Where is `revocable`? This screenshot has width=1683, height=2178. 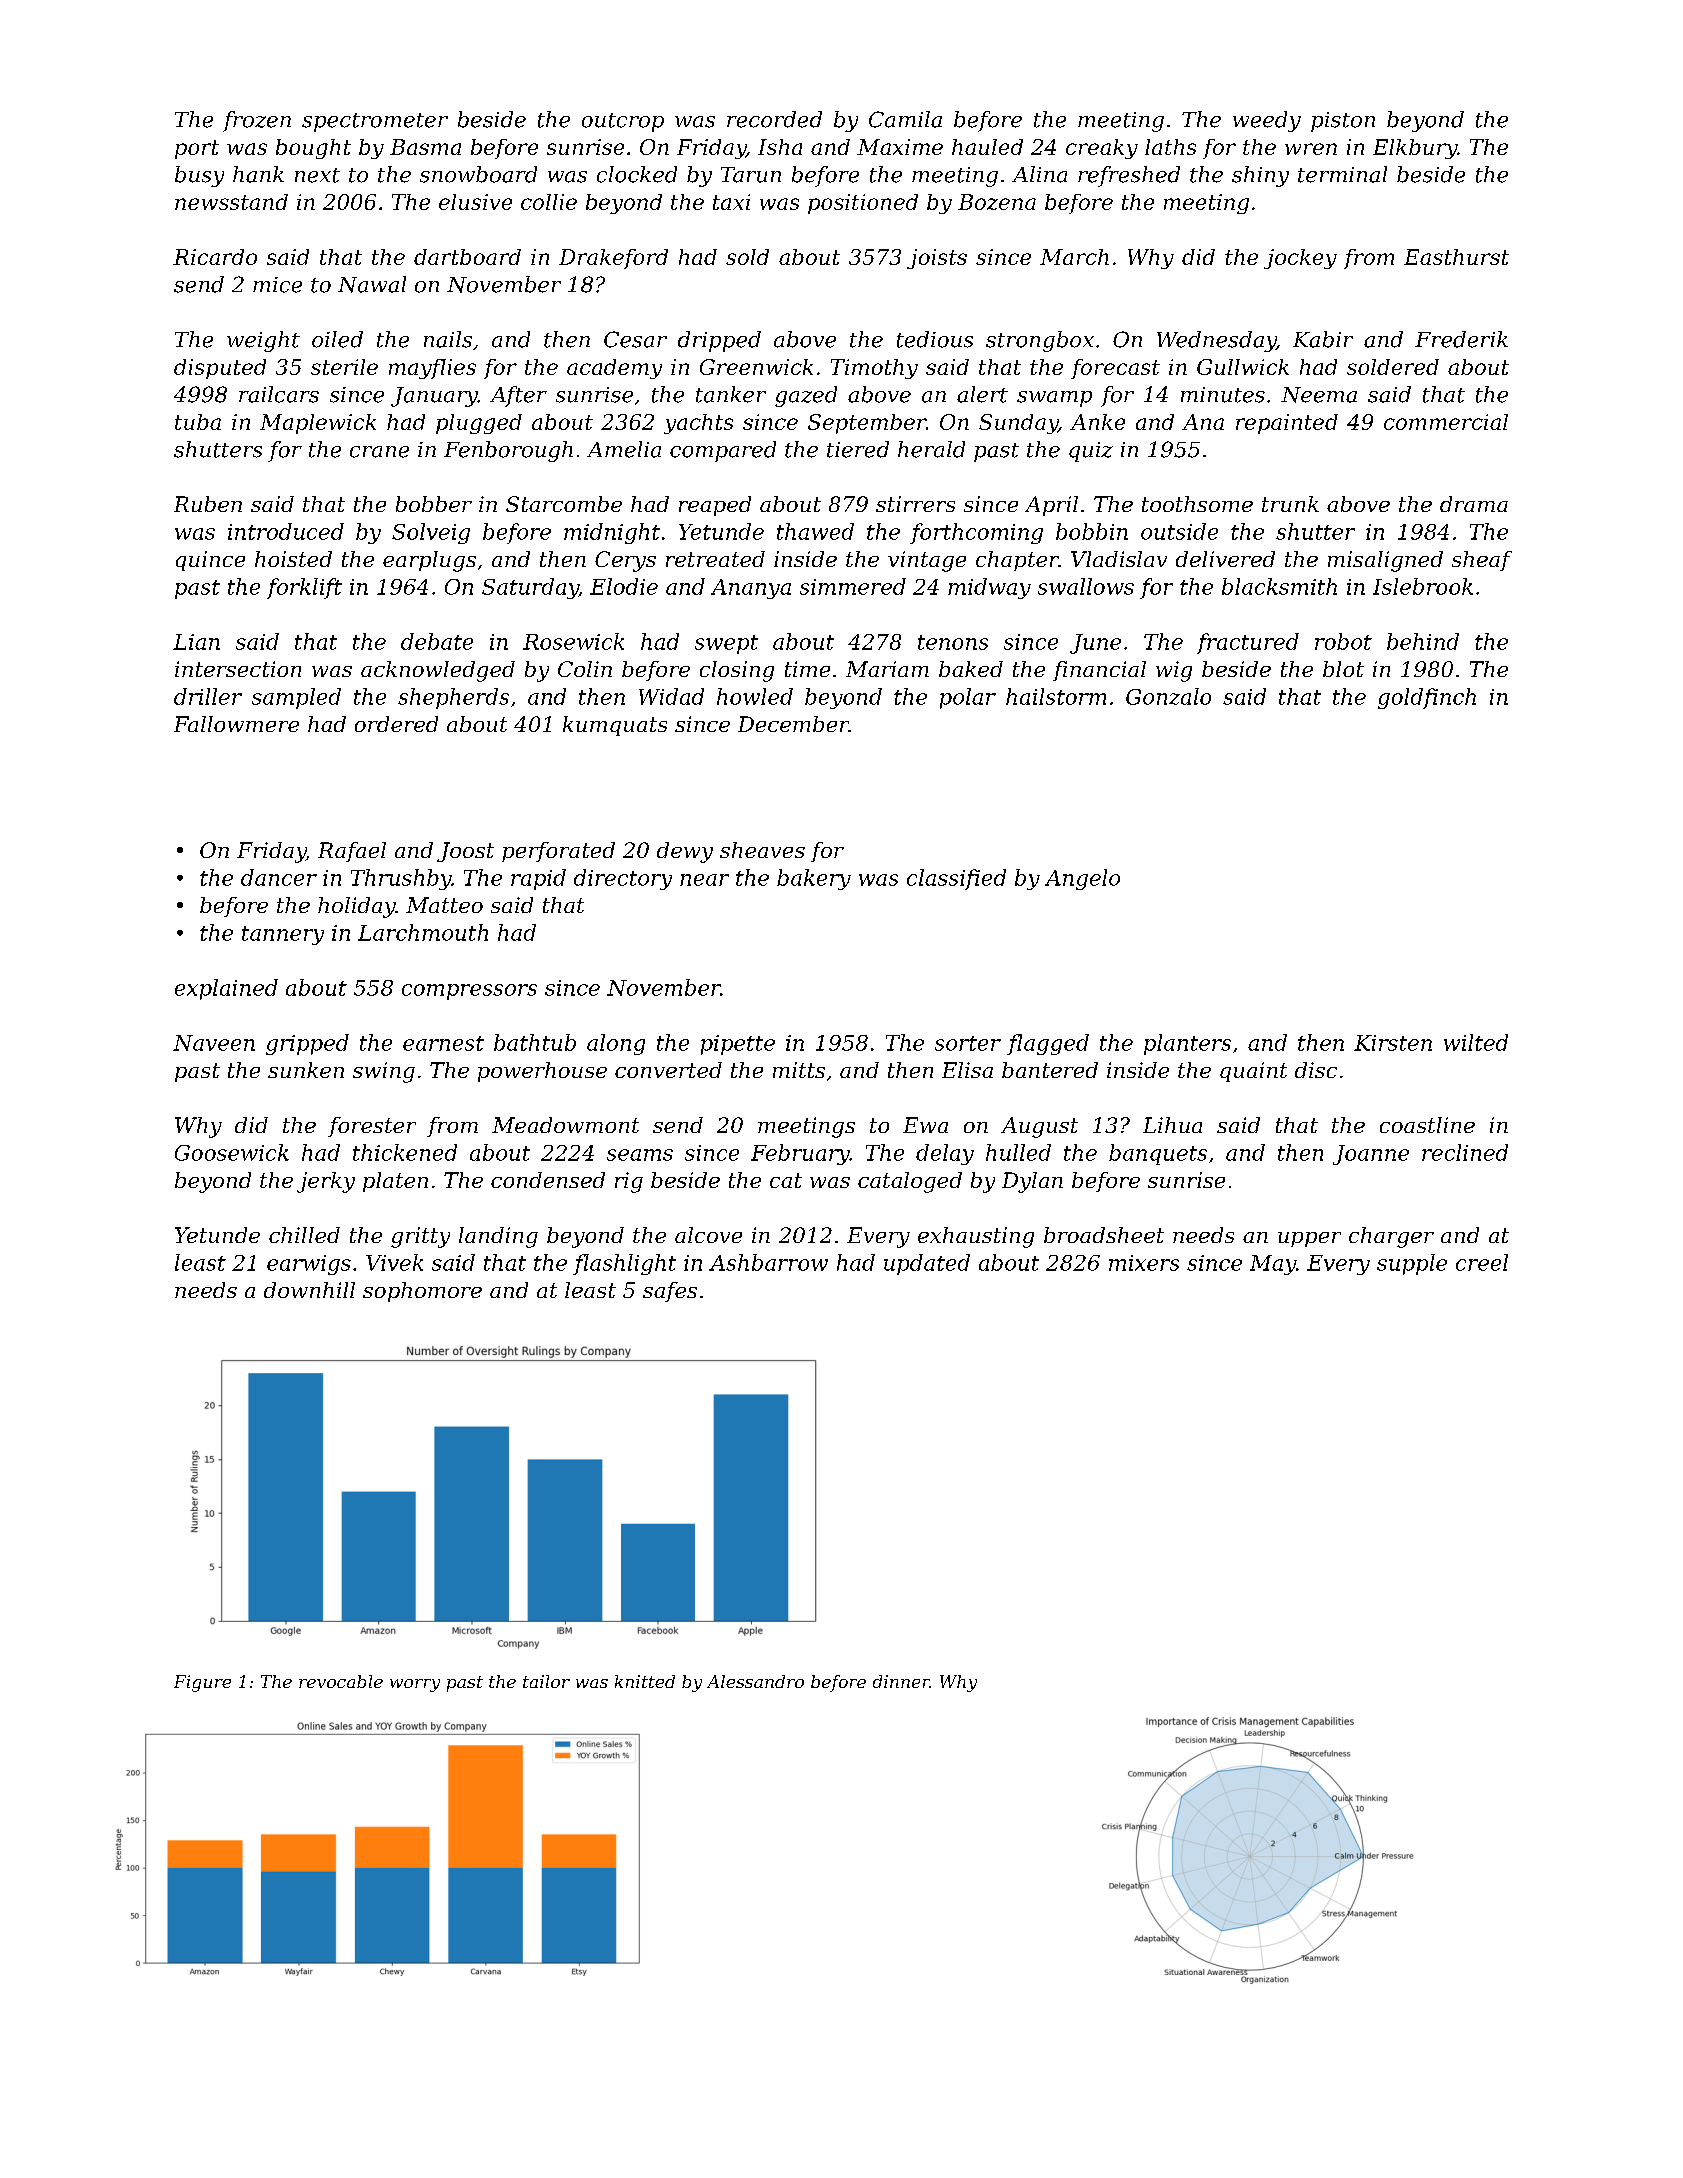
revocable is located at coordinates (341, 1681).
